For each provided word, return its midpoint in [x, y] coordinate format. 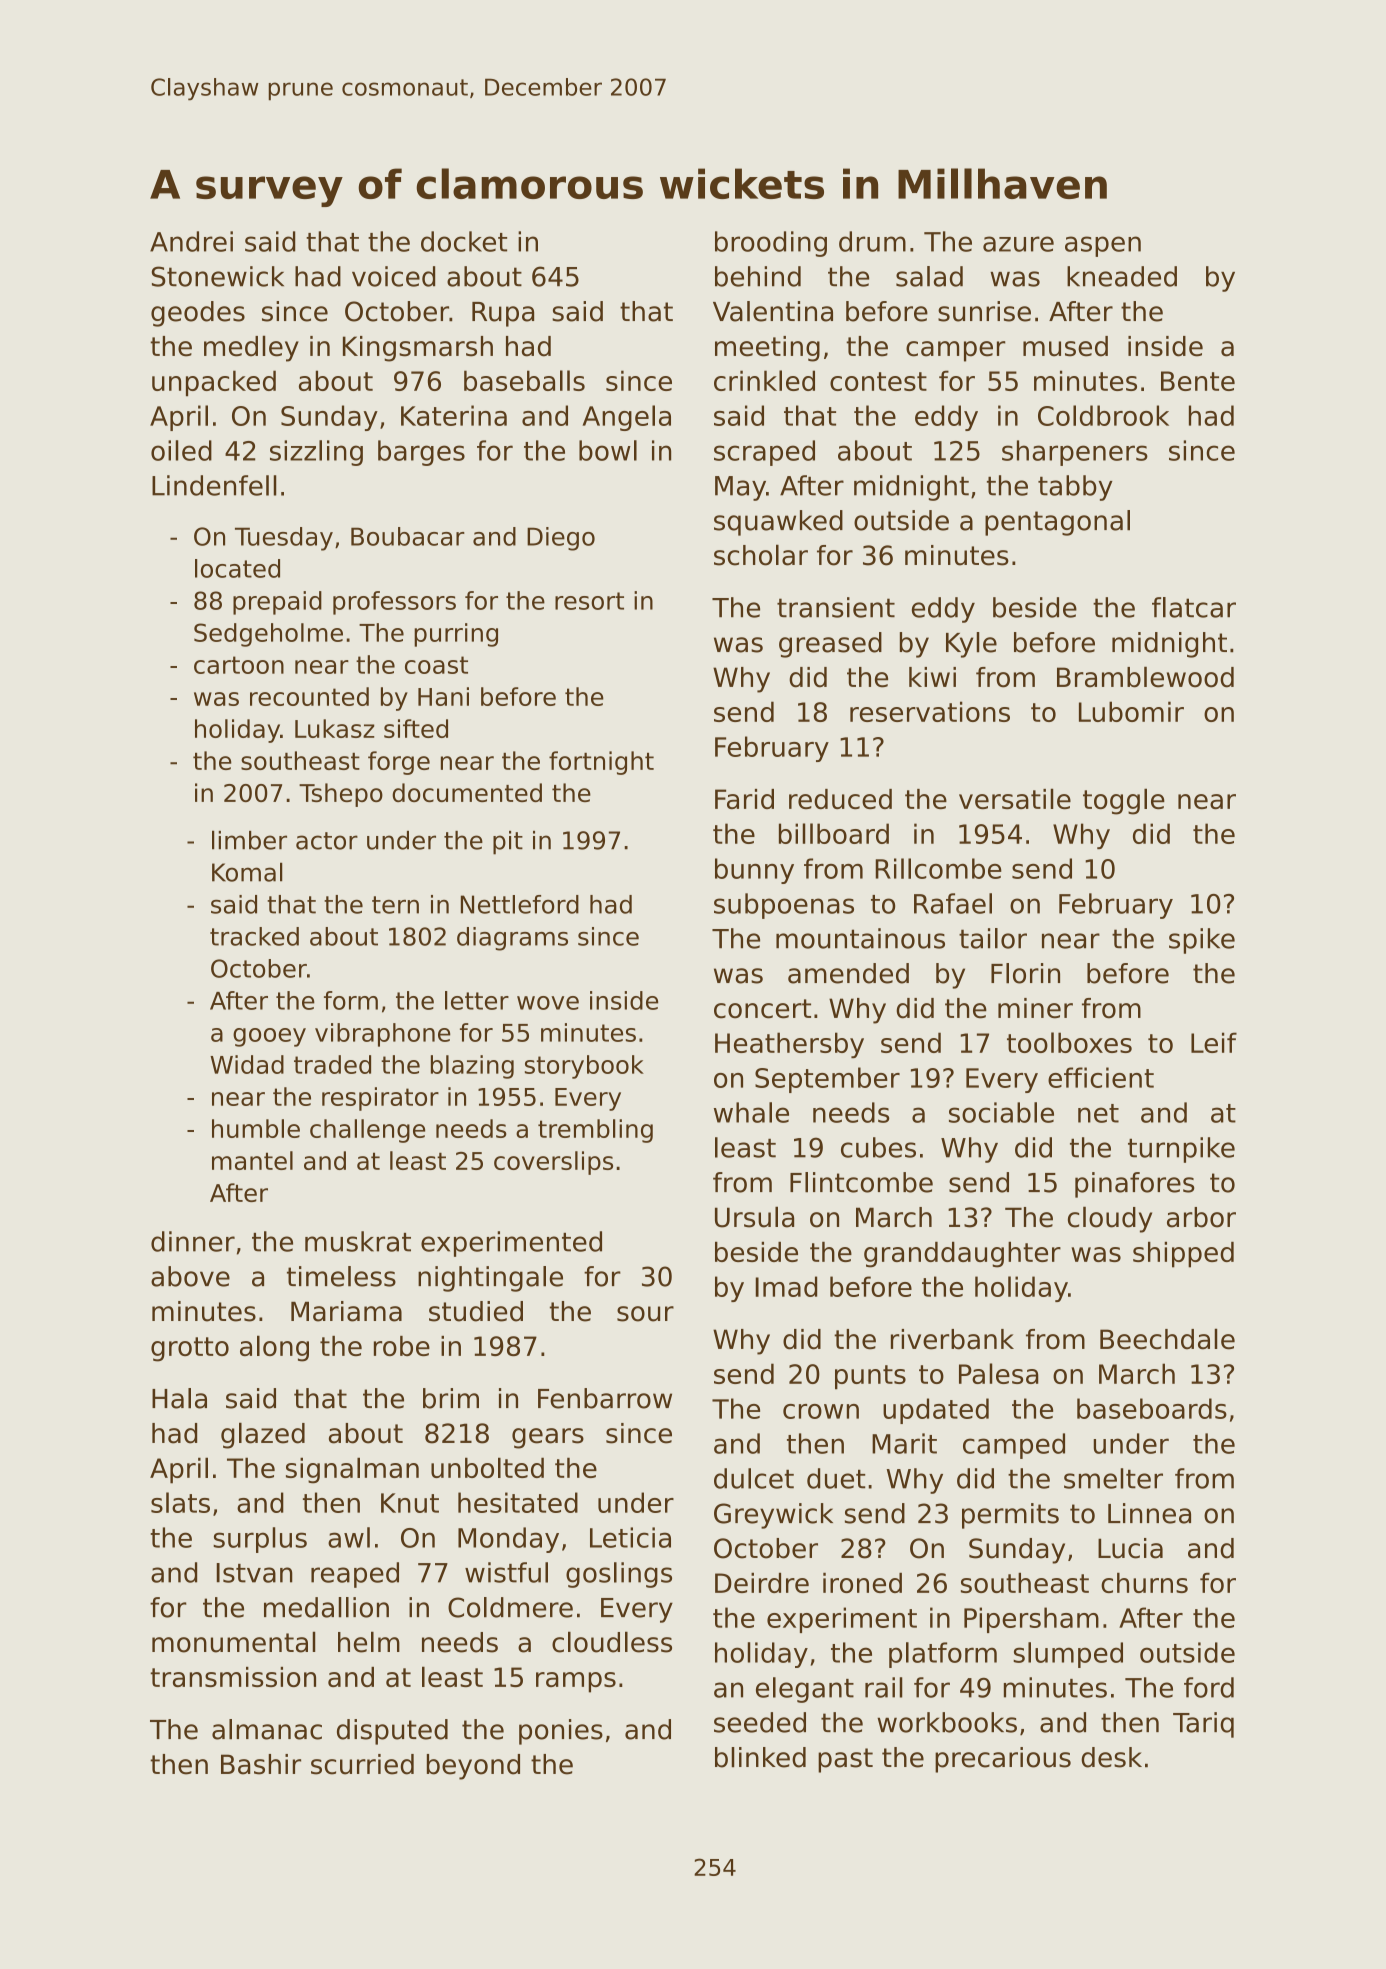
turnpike [1181, 1150]
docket [464, 241]
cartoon [239, 665]
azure [1018, 244]
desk [1111, 1757]
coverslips [553, 1163]
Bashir [261, 1764]
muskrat [358, 1241]
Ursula [754, 1217]
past [845, 1760]
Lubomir [1131, 711]
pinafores [1135, 1185]
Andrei [191, 241]
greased [830, 645]
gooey [269, 1037]
